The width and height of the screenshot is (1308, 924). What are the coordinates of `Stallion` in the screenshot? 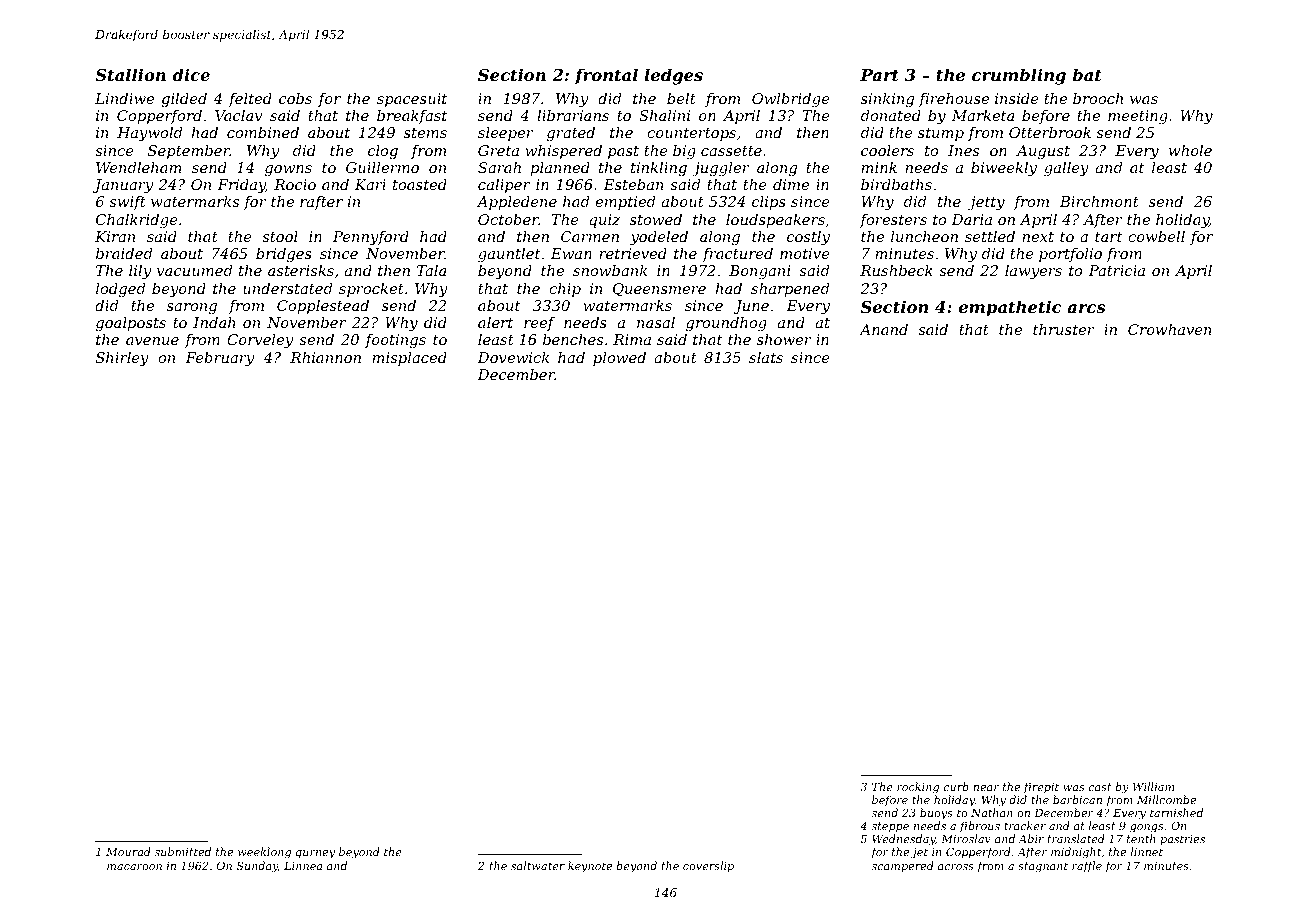 It's located at (130, 74).
